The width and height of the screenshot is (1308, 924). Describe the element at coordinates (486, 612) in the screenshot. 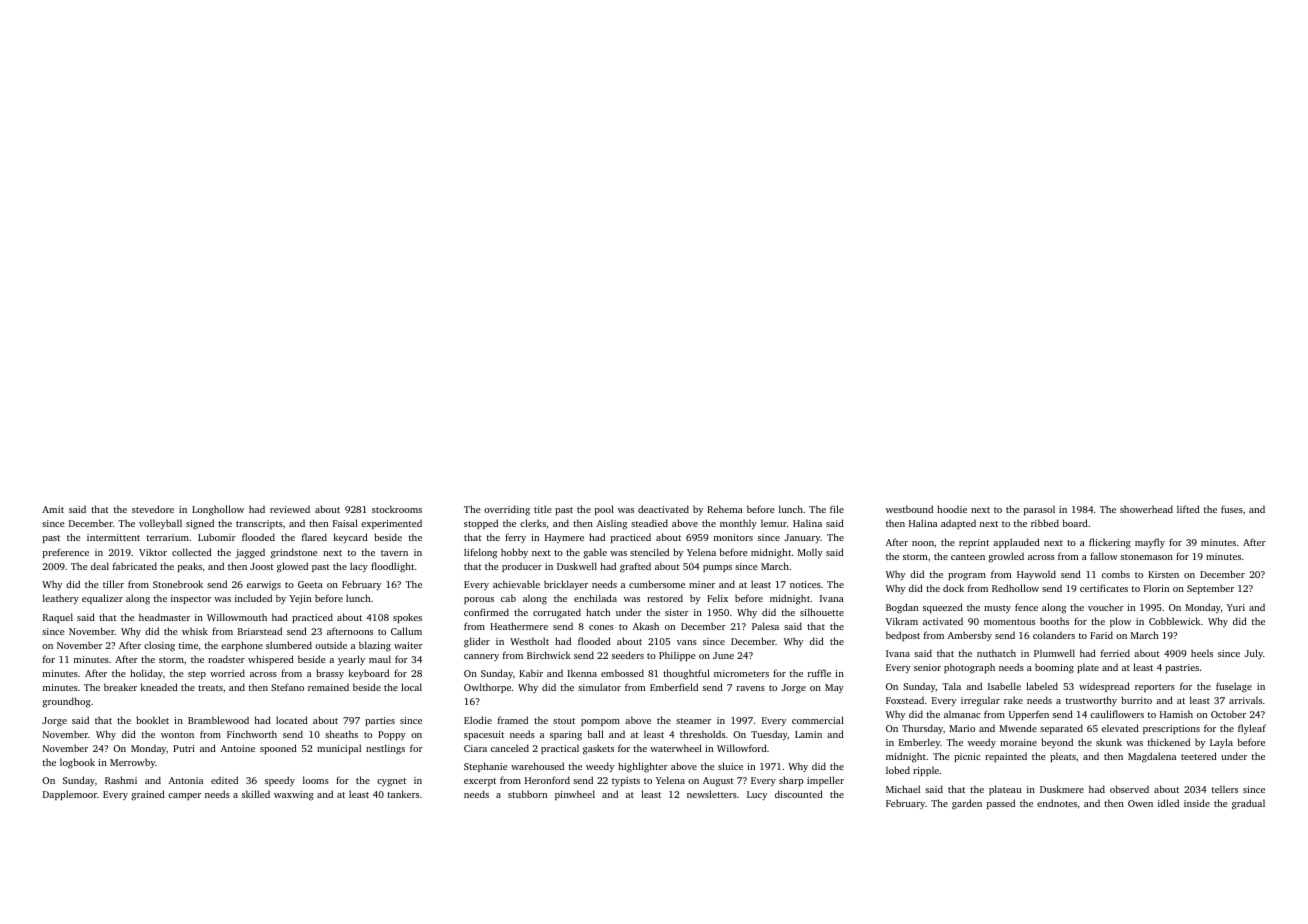

I see `confirmed` at that location.
